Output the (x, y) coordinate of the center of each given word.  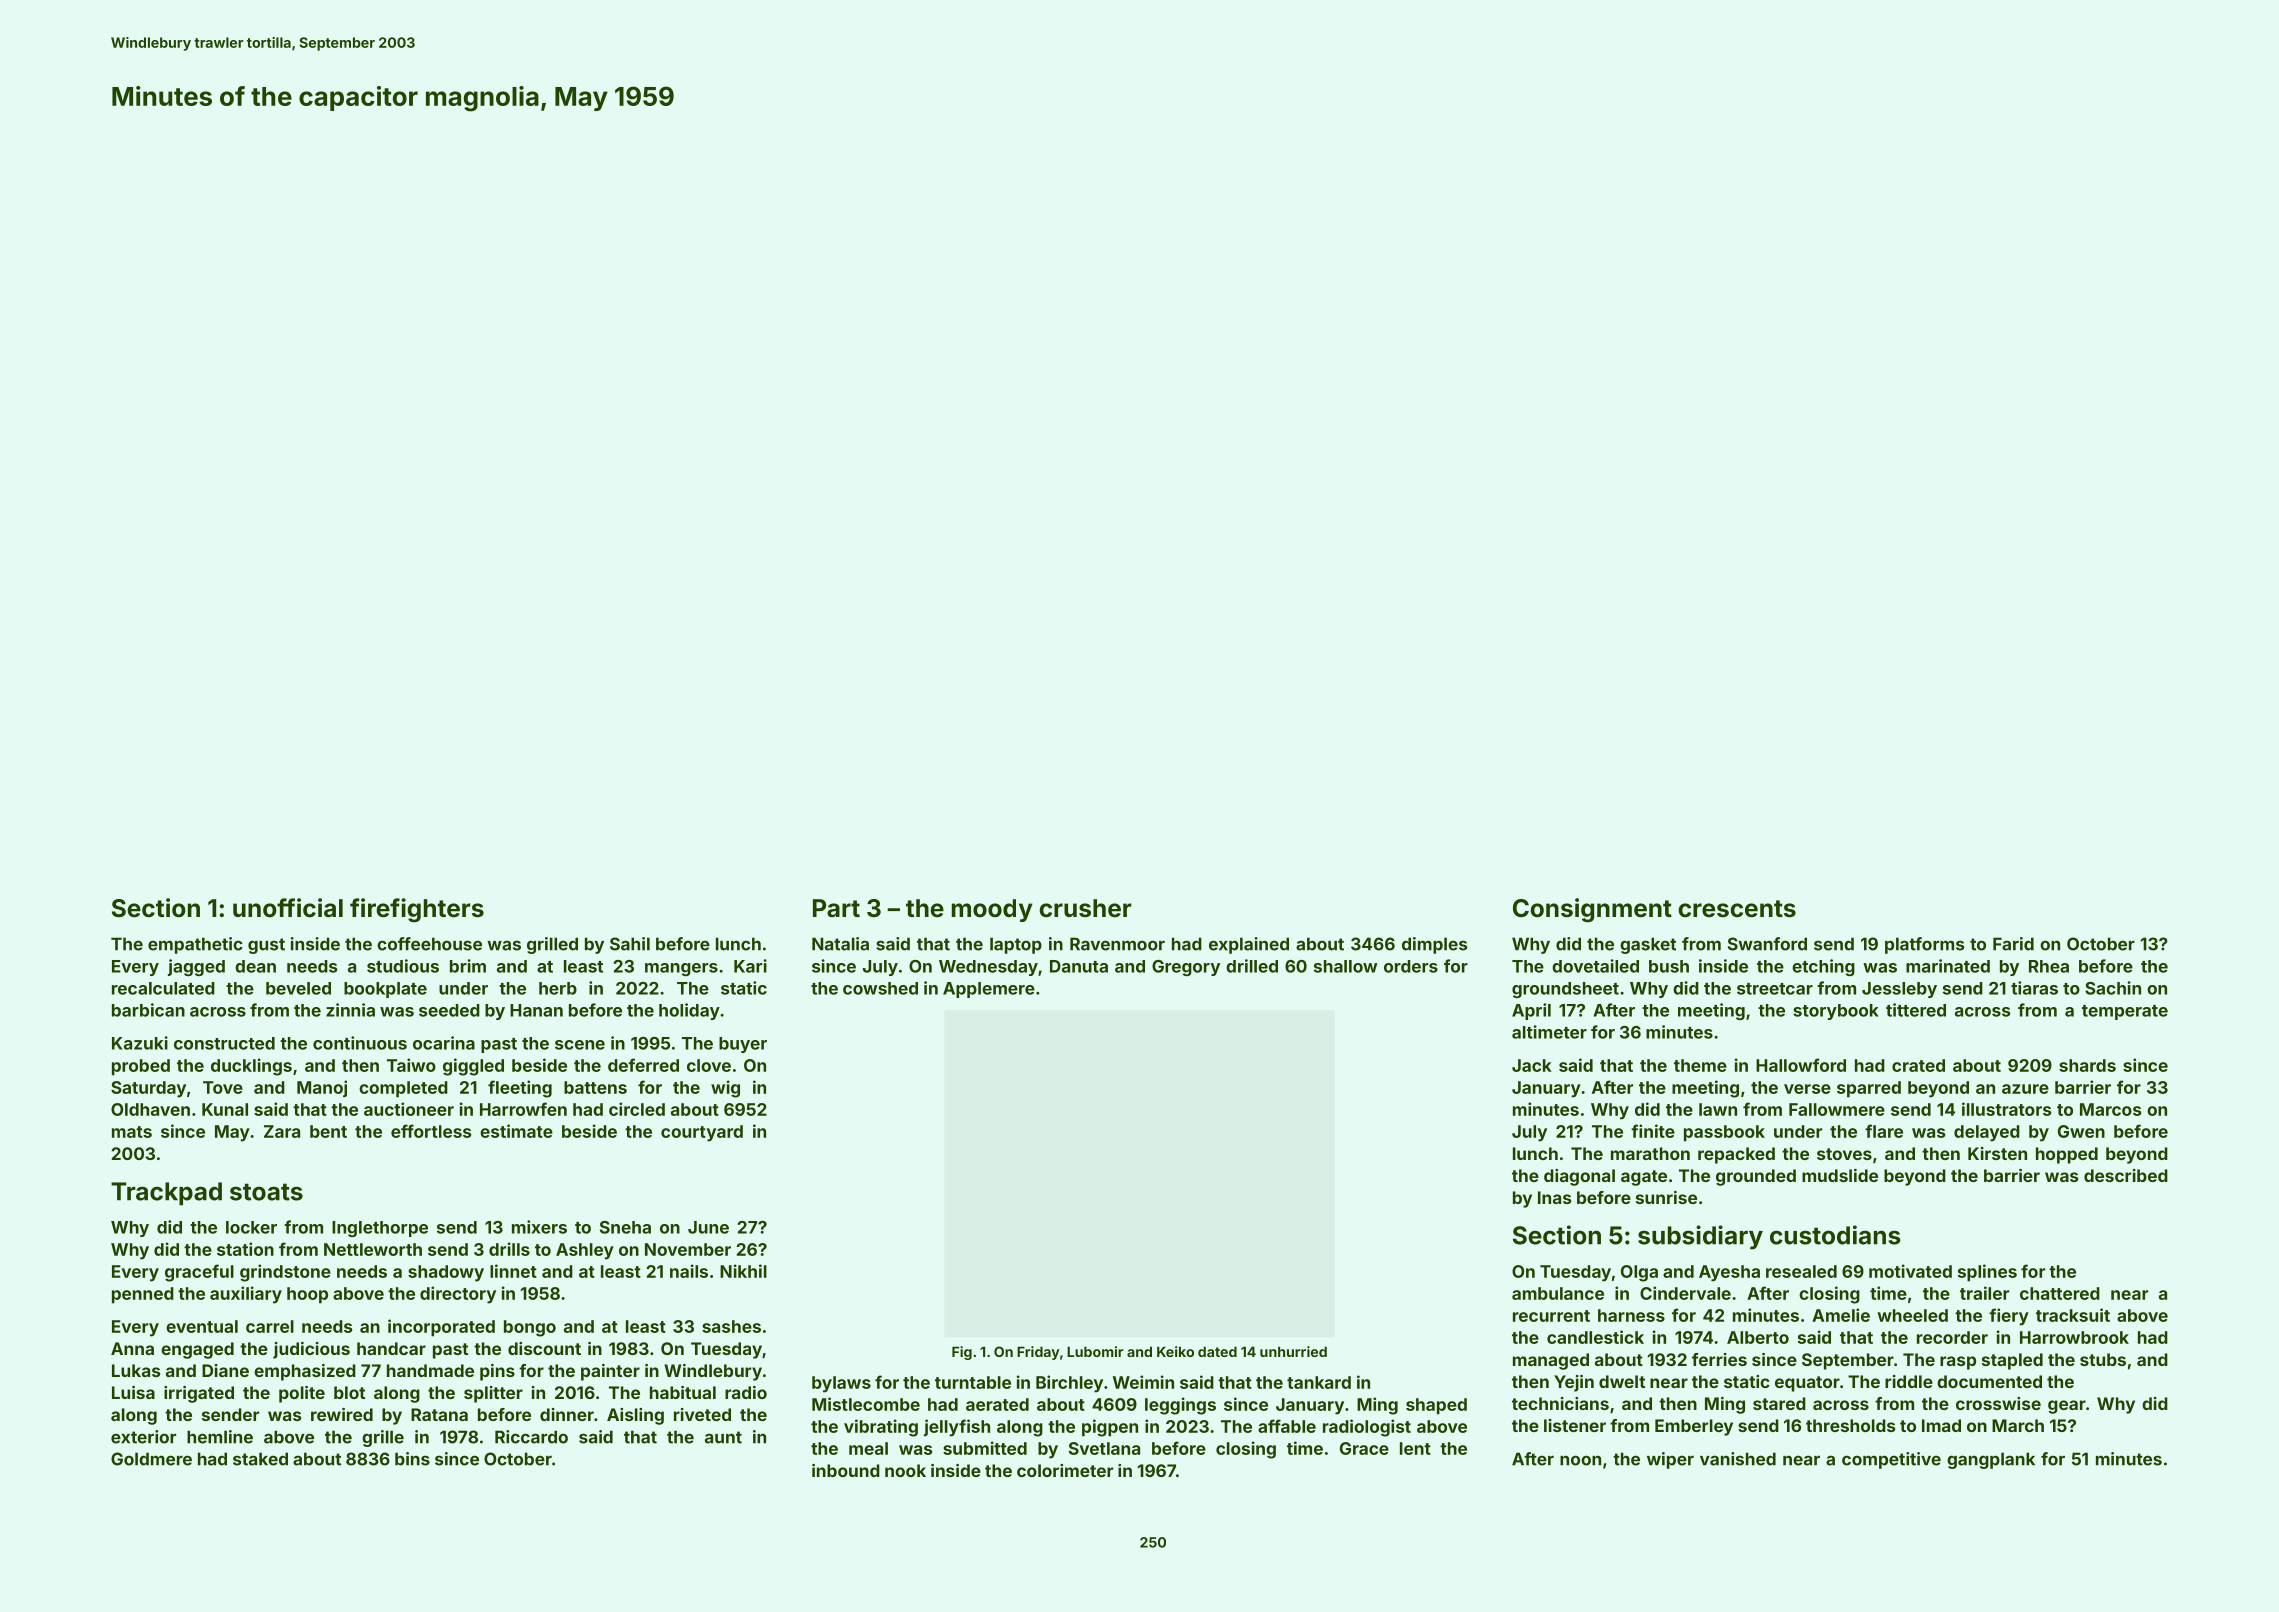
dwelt (1622, 1381)
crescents (1737, 909)
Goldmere (151, 1459)
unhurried (1293, 1351)
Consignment (1592, 910)
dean (255, 966)
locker (251, 1227)
